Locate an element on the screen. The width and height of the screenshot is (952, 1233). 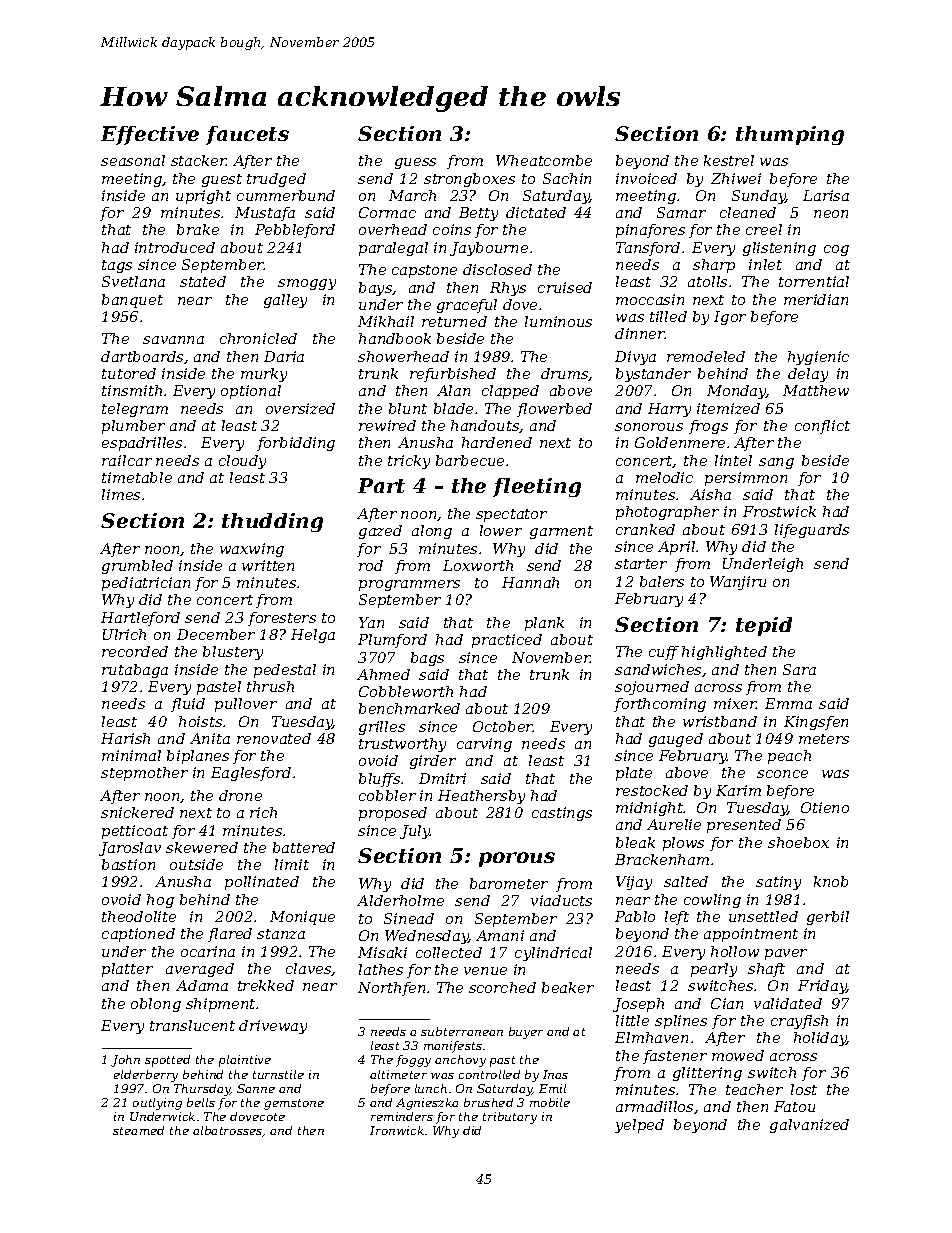
Effective is located at coordinates (150, 135).
